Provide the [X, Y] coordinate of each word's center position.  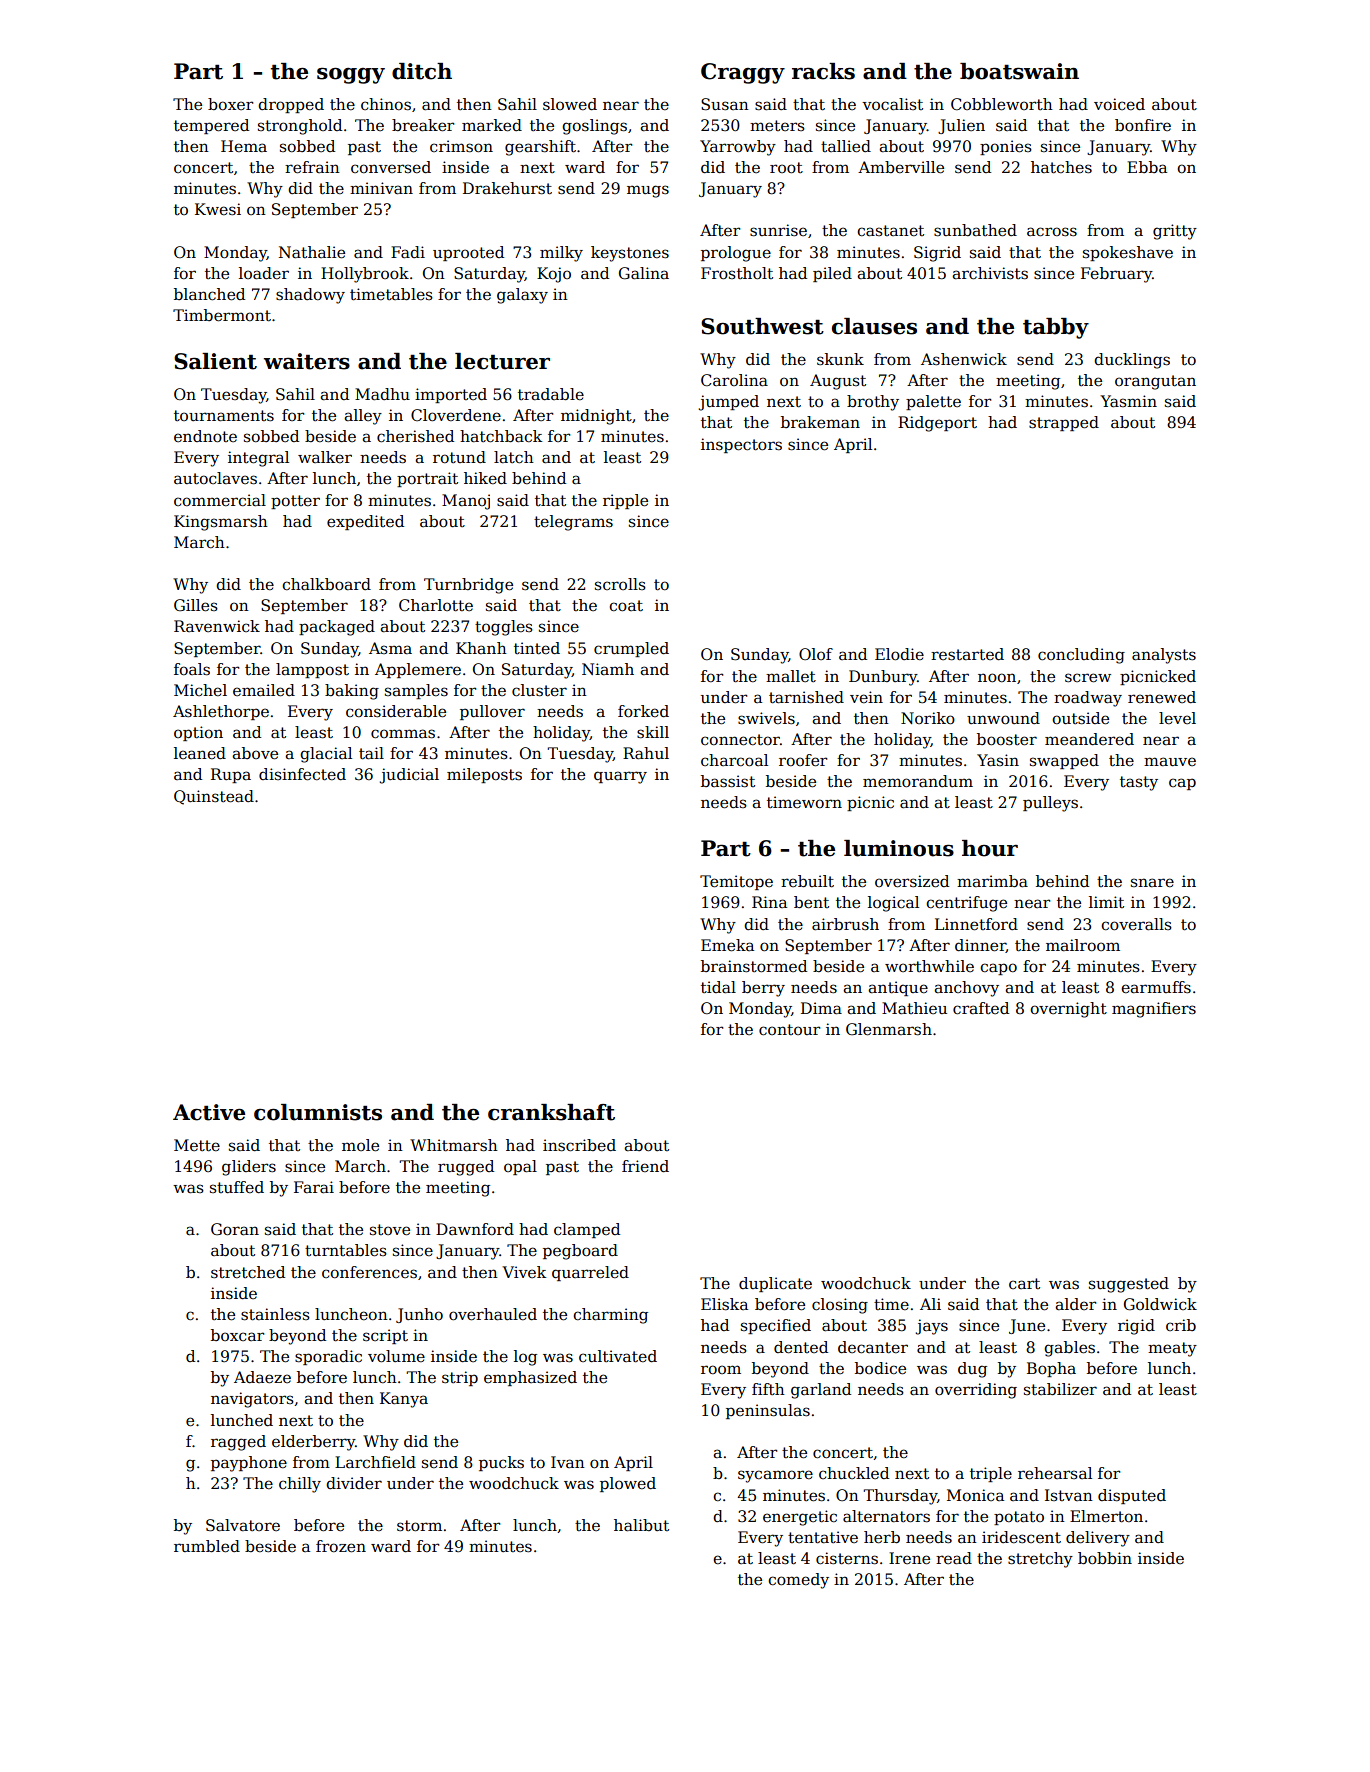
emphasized [530, 1378]
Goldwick [1160, 1304]
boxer [230, 104]
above [255, 753]
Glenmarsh [889, 1029]
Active [209, 1112]
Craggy [743, 73]
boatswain [1019, 71]
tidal [718, 987]
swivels [766, 718]
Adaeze [262, 1377]
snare [1152, 882]
